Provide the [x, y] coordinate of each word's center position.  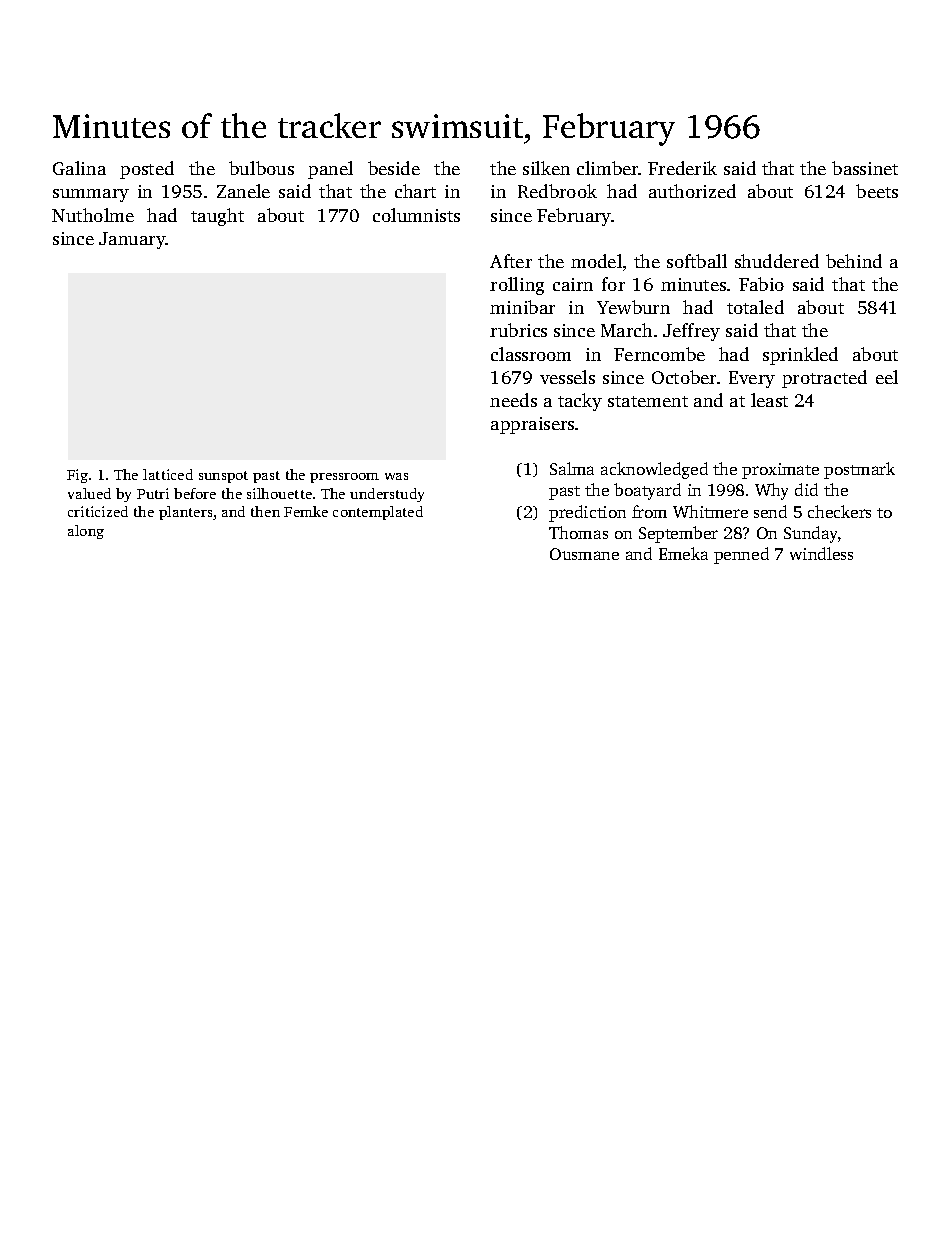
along [86, 532]
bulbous [261, 168]
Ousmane [584, 554]
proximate [780, 471]
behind [854, 261]
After [511, 261]
